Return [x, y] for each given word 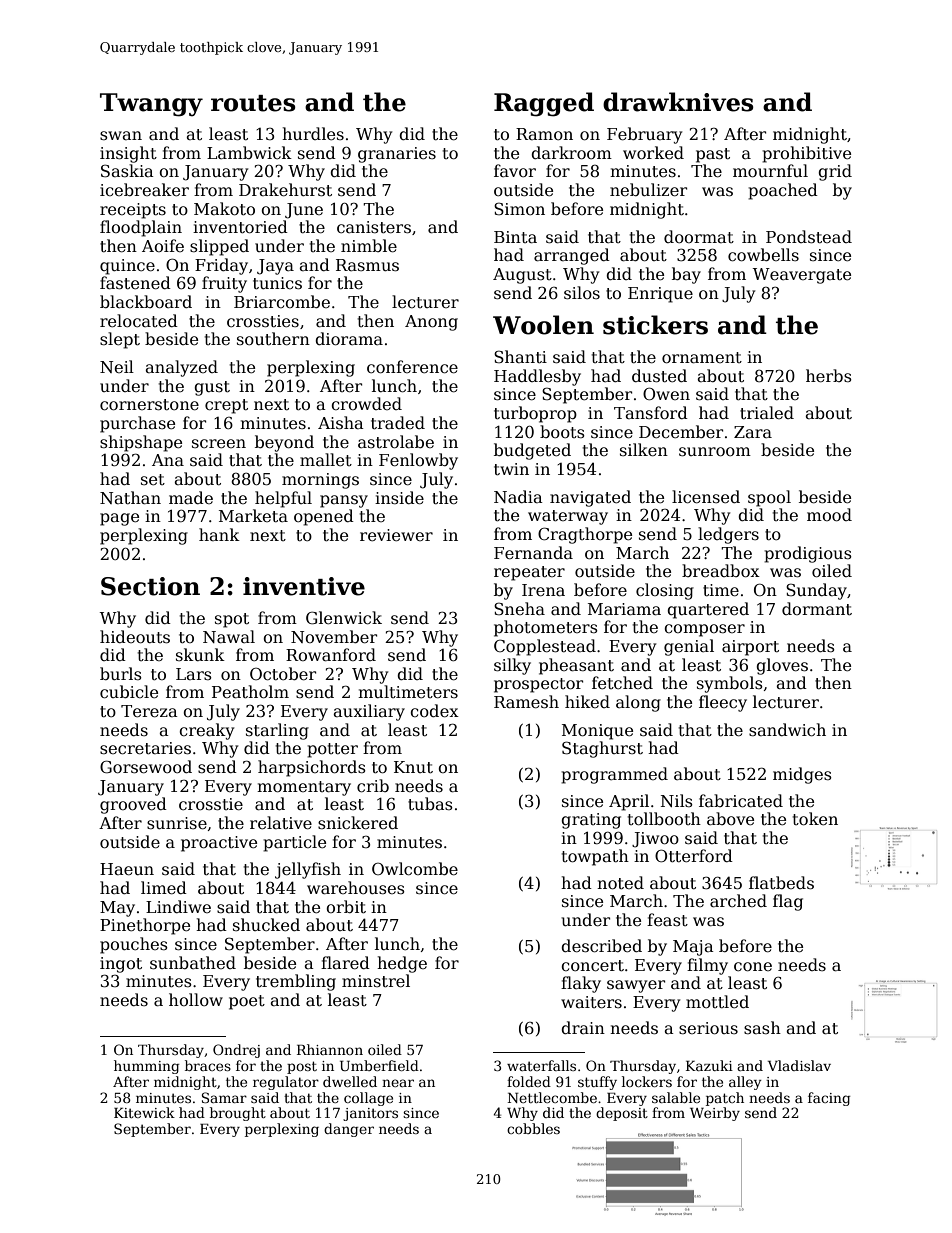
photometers [546, 628]
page [119, 519]
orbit [346, 907]
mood [829, 515]
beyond [284, 443]
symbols [730, 684]
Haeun [127, 869]
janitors [370, 1114]
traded [398, 423]
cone [753, 967]
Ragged [544, 104]
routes [253, 103]
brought [238, 1114]
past [713, 155]
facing [829, 1099]
